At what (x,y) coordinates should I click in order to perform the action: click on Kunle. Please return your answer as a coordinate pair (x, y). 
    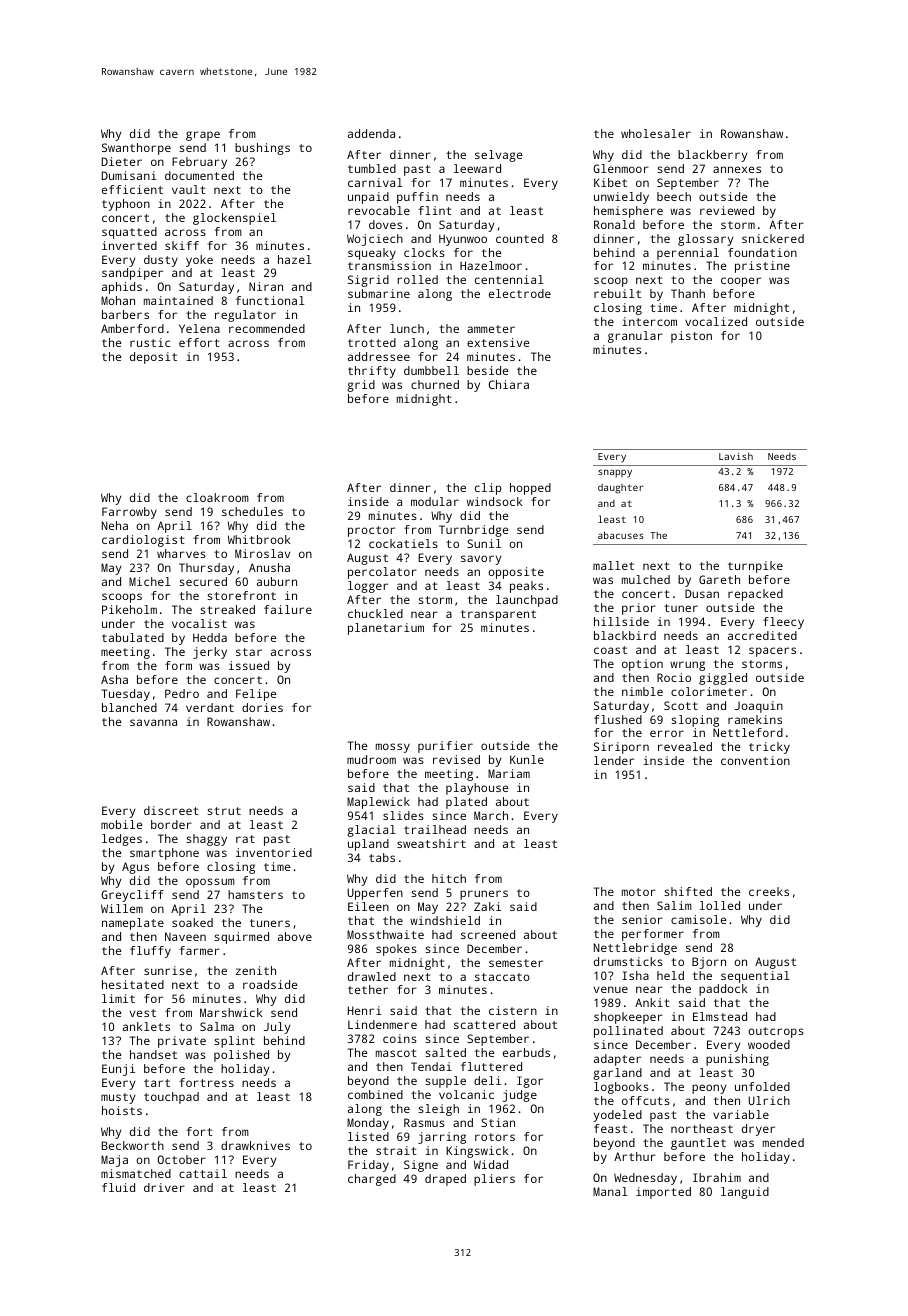
    Looking at the image, I should click on (527, 759).
